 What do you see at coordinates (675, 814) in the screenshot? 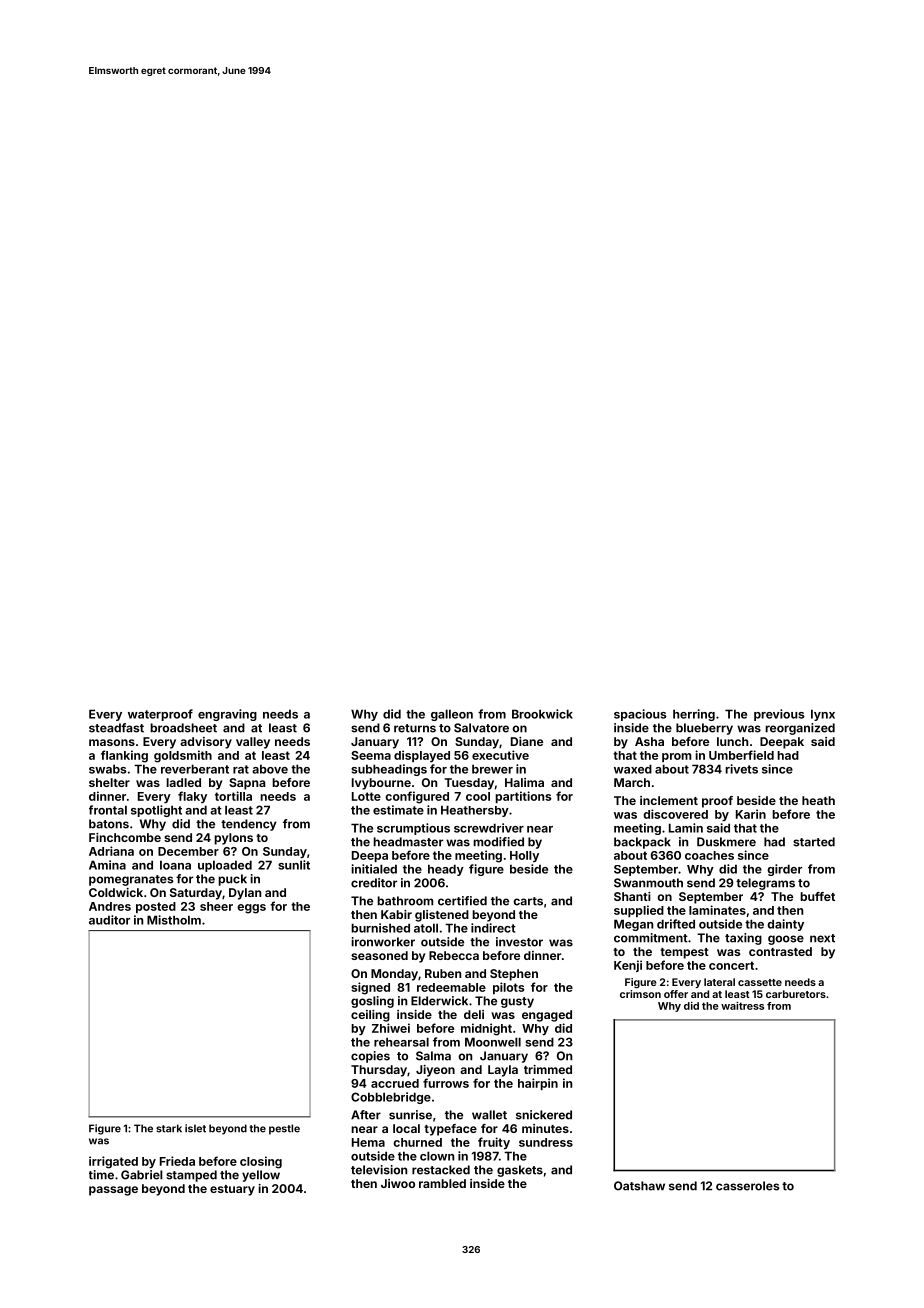
I see `discovered` at bounding box center [675, 814].
